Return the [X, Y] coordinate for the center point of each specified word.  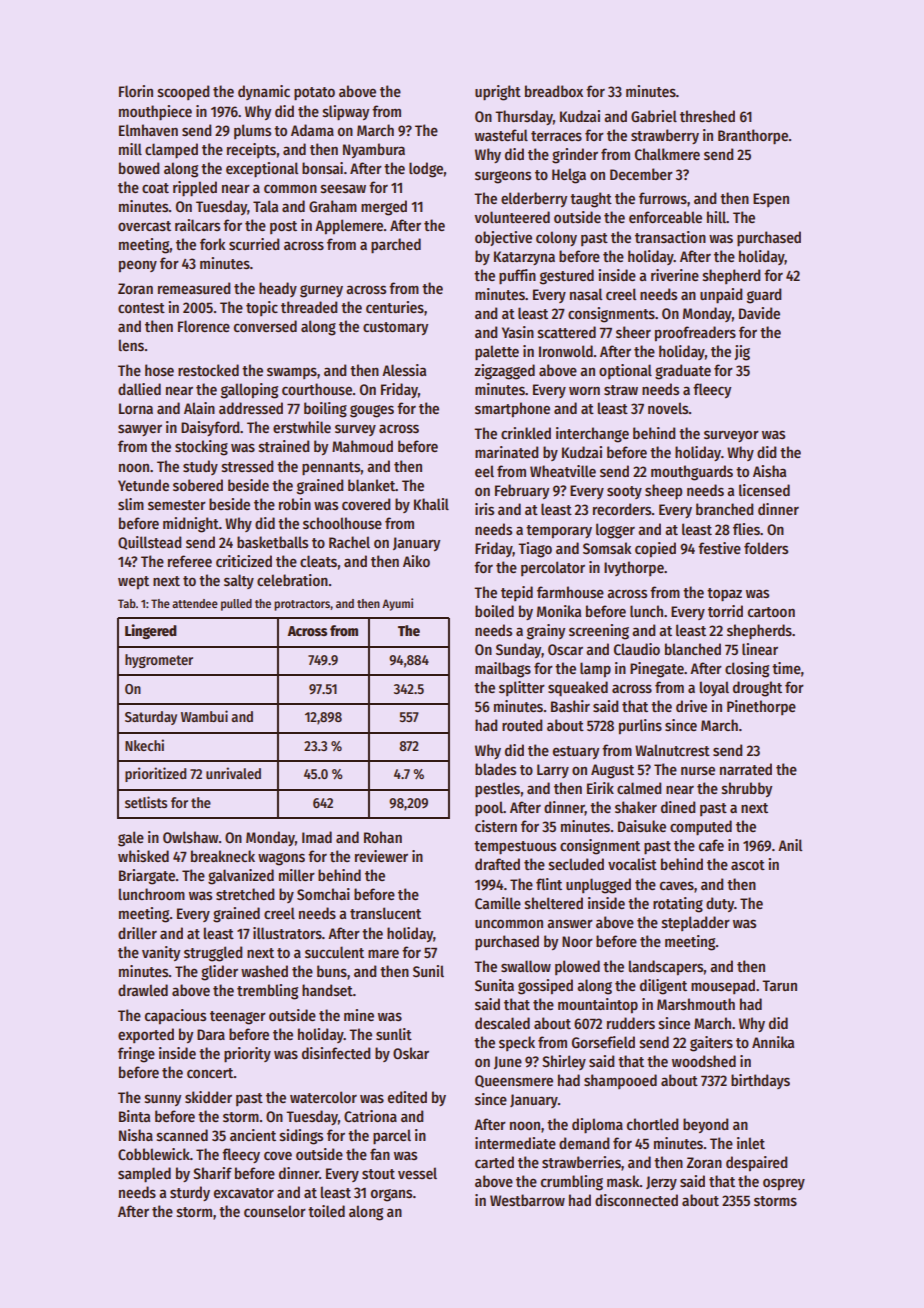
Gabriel [654, 116]
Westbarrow [527, 1200]
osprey [784, 1184]
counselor [275, 1211]
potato [314, 93]
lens [131, 345]
